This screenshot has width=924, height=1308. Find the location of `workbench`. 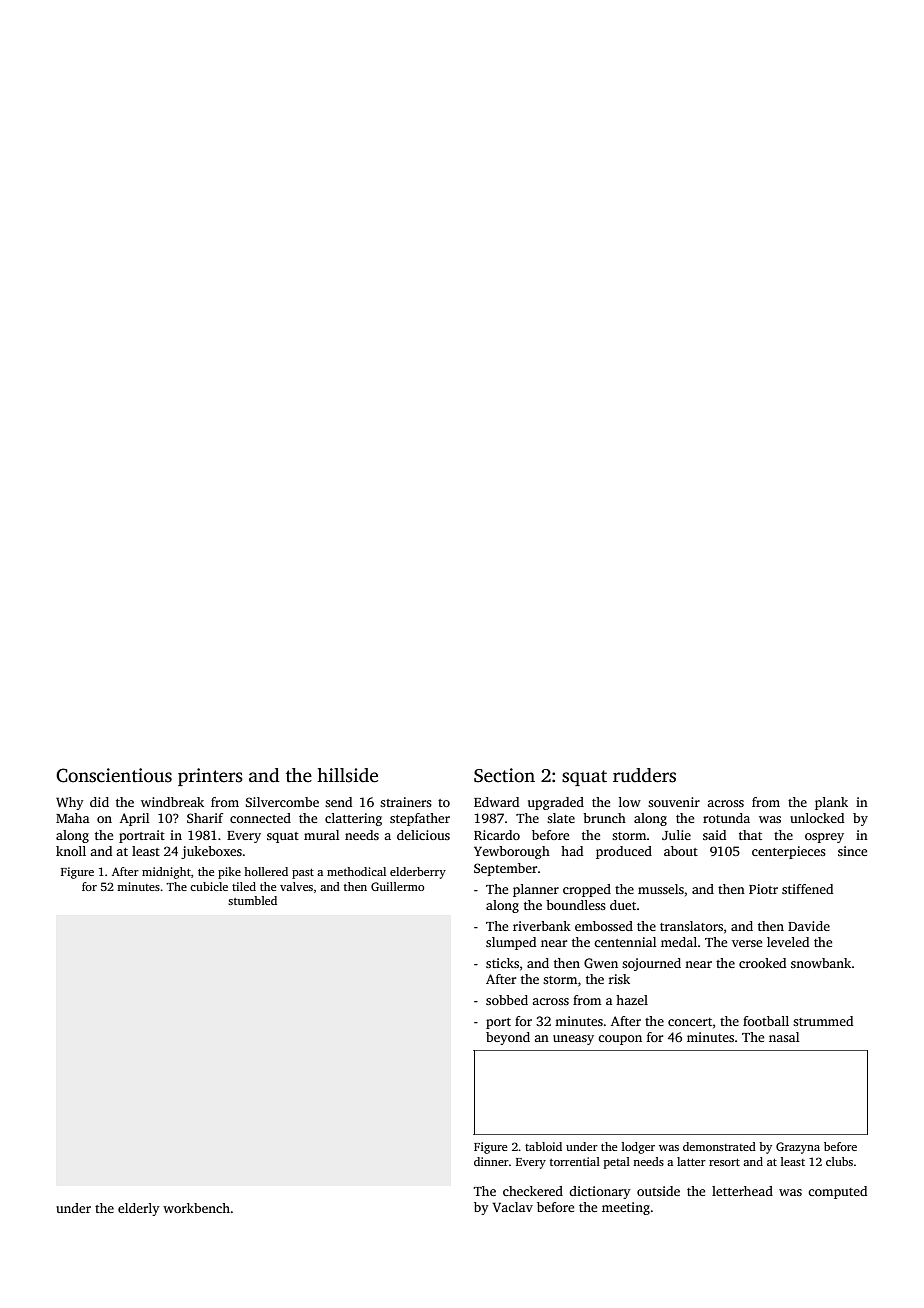

workbench is located at coordinates (196, 1208).
